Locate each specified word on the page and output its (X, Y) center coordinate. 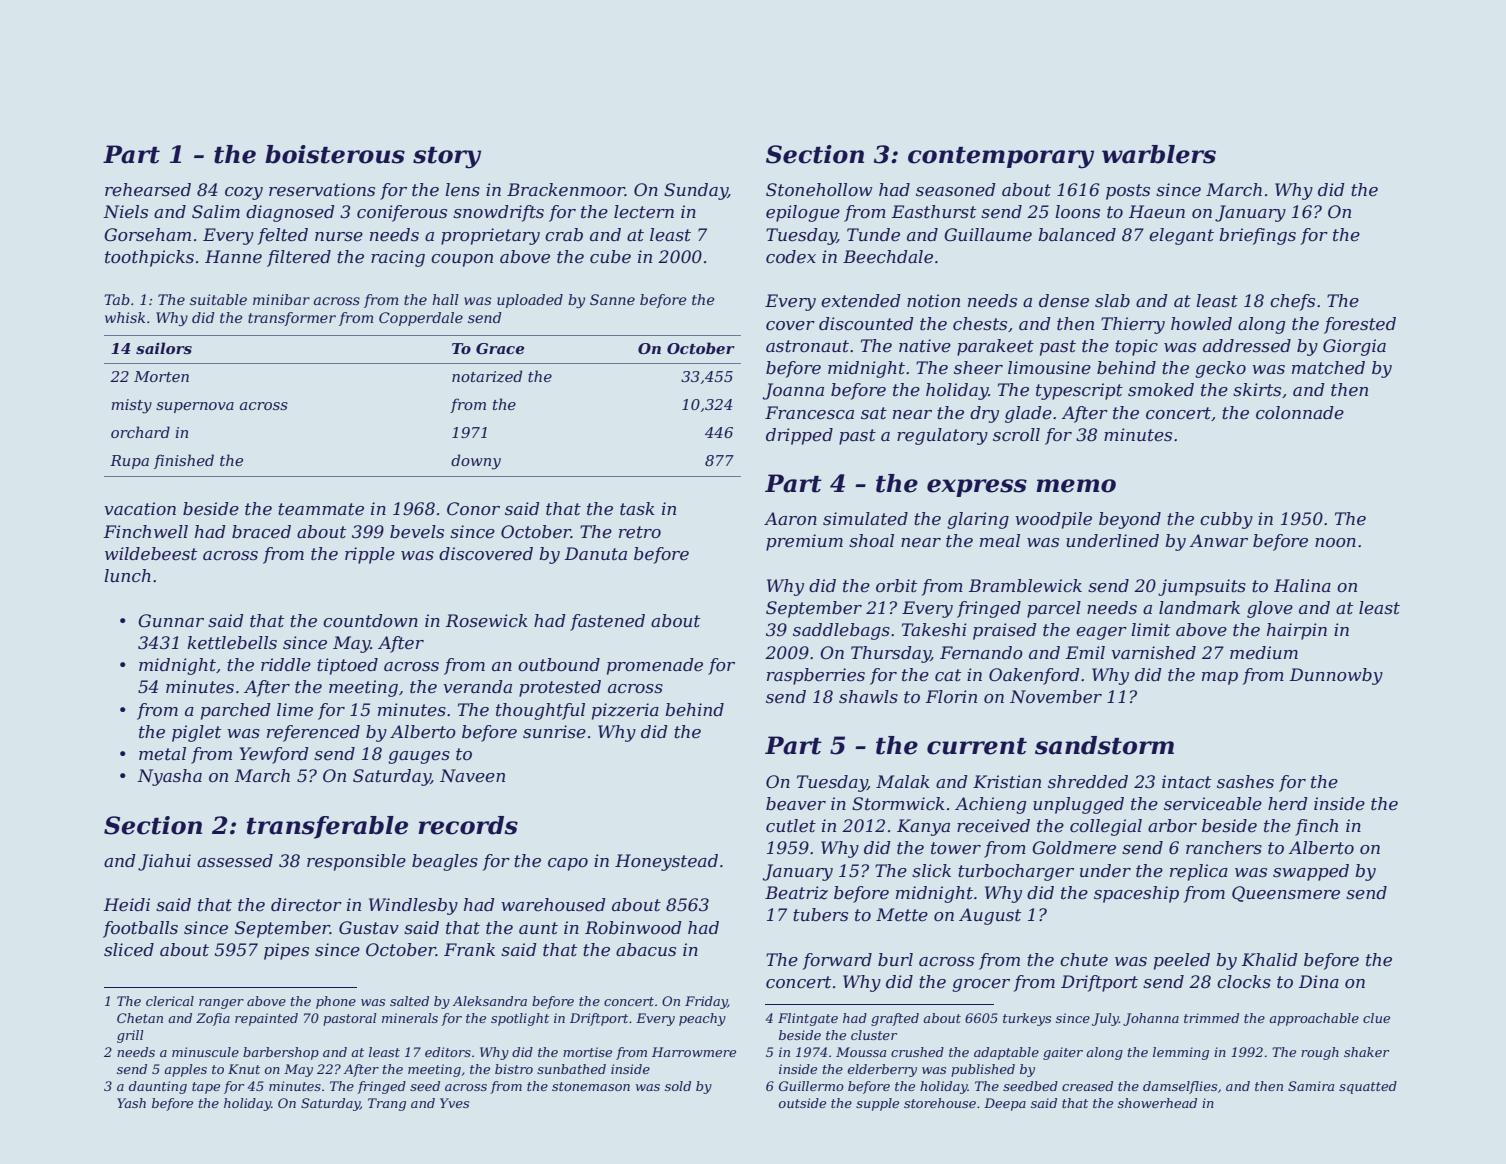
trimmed (1211, 1018)
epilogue (803, 213)
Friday (706, 1002)
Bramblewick (1025, 585)
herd (1288, 803)
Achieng (990, 805)
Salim (216, 212)
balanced (1077, 235)
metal (162, 754)
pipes (286, 951)
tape (206, 1088)
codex (791, 257)
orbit (896, 586)
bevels (417, 532)
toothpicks (149, 258)
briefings (1257, 236)
